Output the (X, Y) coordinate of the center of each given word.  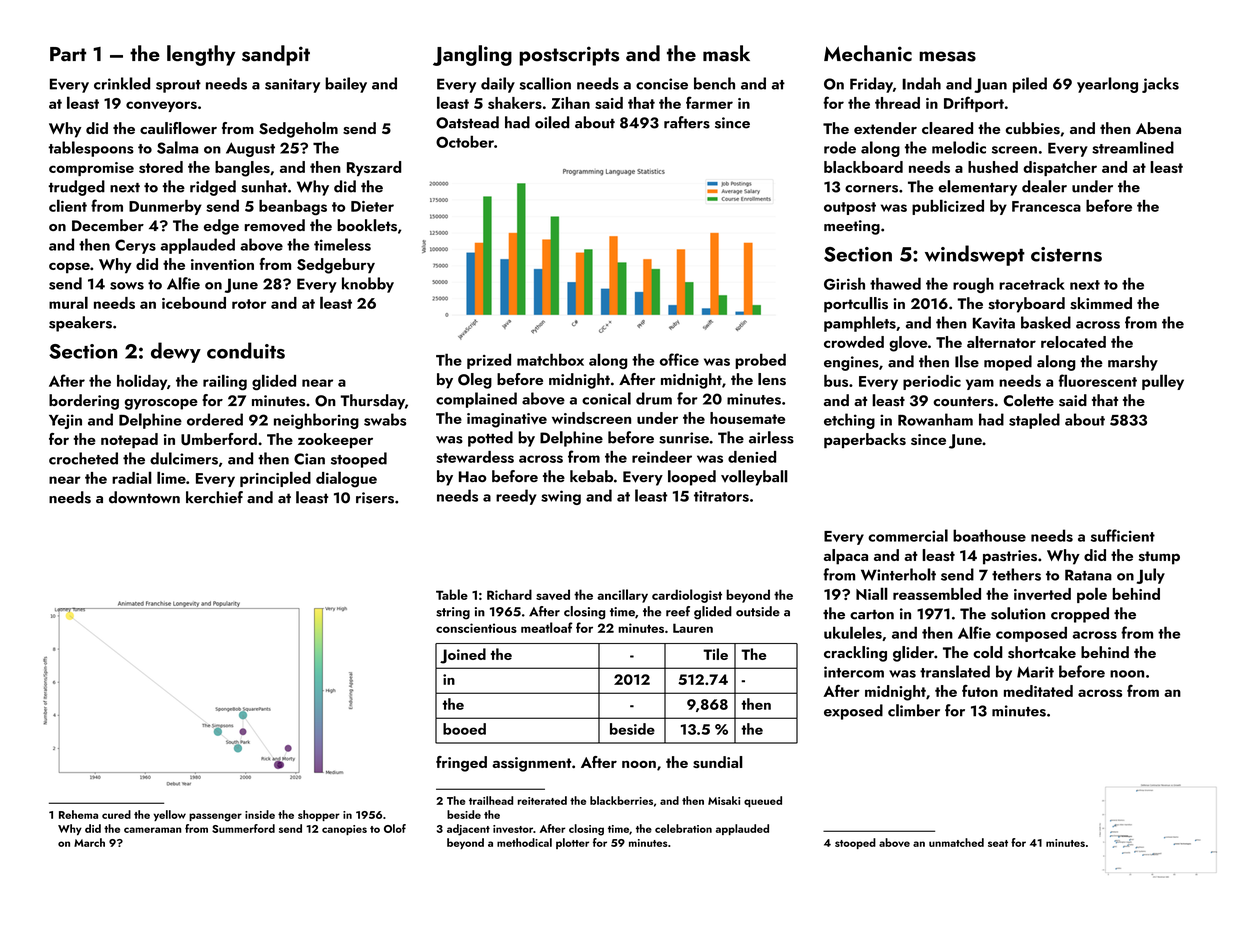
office (679, 359)
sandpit (276, 55)
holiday (142, 382)
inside (260, 814)
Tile (715, 654)
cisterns (1066, 254)
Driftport (974, 104)
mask (726, 53)
